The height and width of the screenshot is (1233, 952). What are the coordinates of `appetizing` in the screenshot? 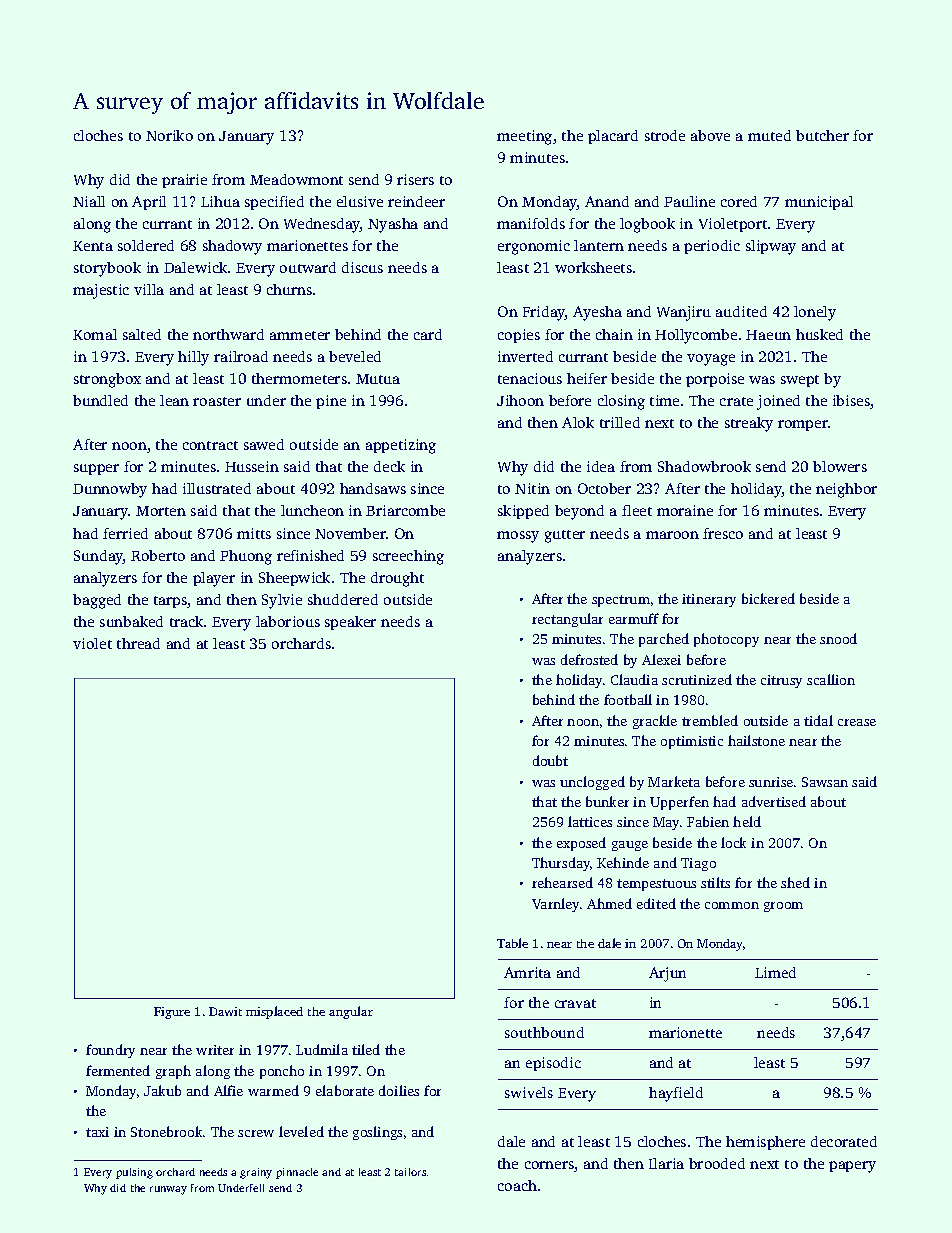 It's located at (401, 446).
